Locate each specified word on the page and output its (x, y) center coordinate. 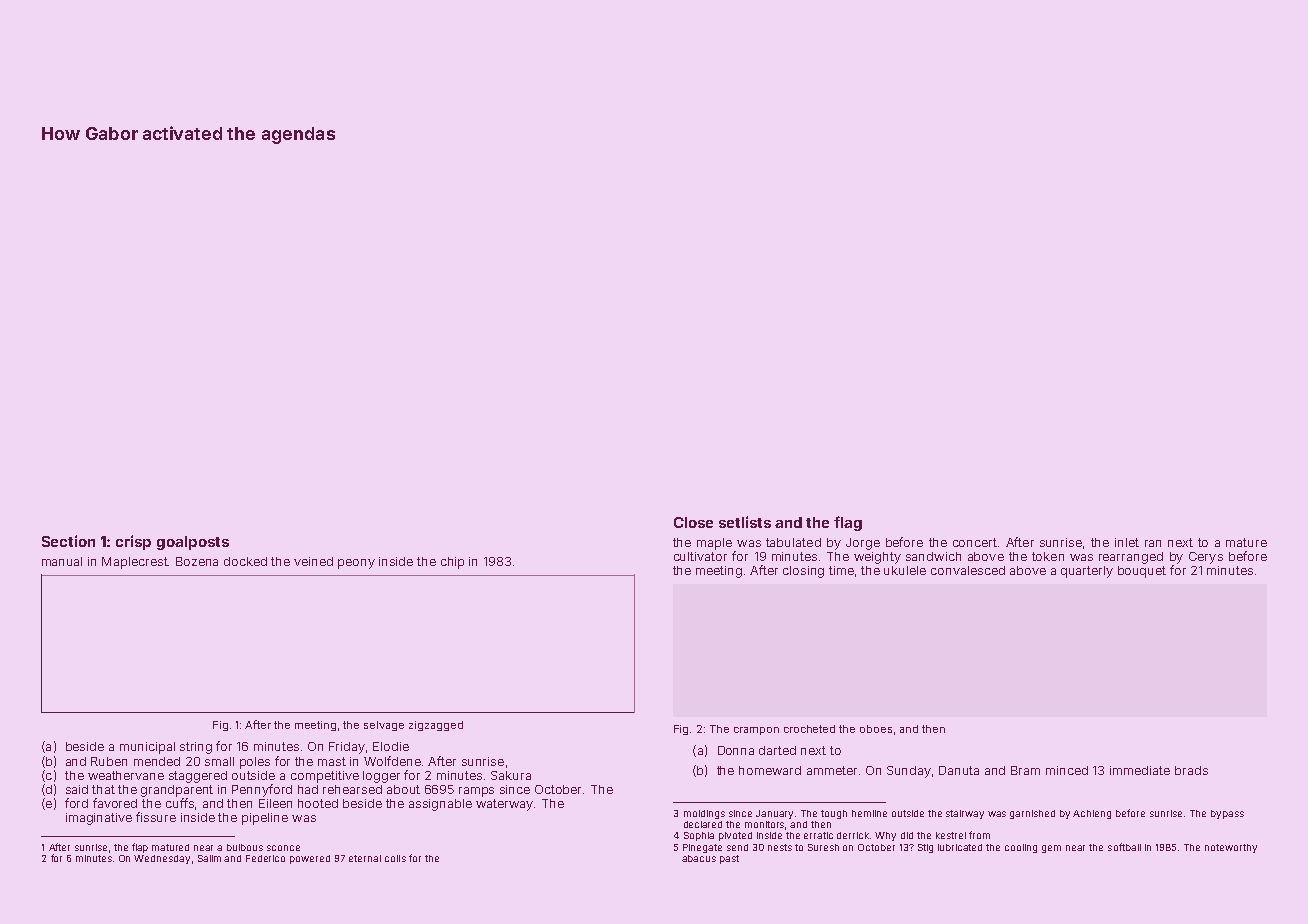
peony (356, 564)
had (308, 789)
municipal (147, 748)
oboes (876, 729)
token (1048, 556)
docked (245, 561)
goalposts (193, 543)
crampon (756, 731)
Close (693, 522)
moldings (704, 814)
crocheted (809, 729)
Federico (265, 858)
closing (803, 572)
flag (848, 523)
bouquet (1142, 572)
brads (1191, 770)
